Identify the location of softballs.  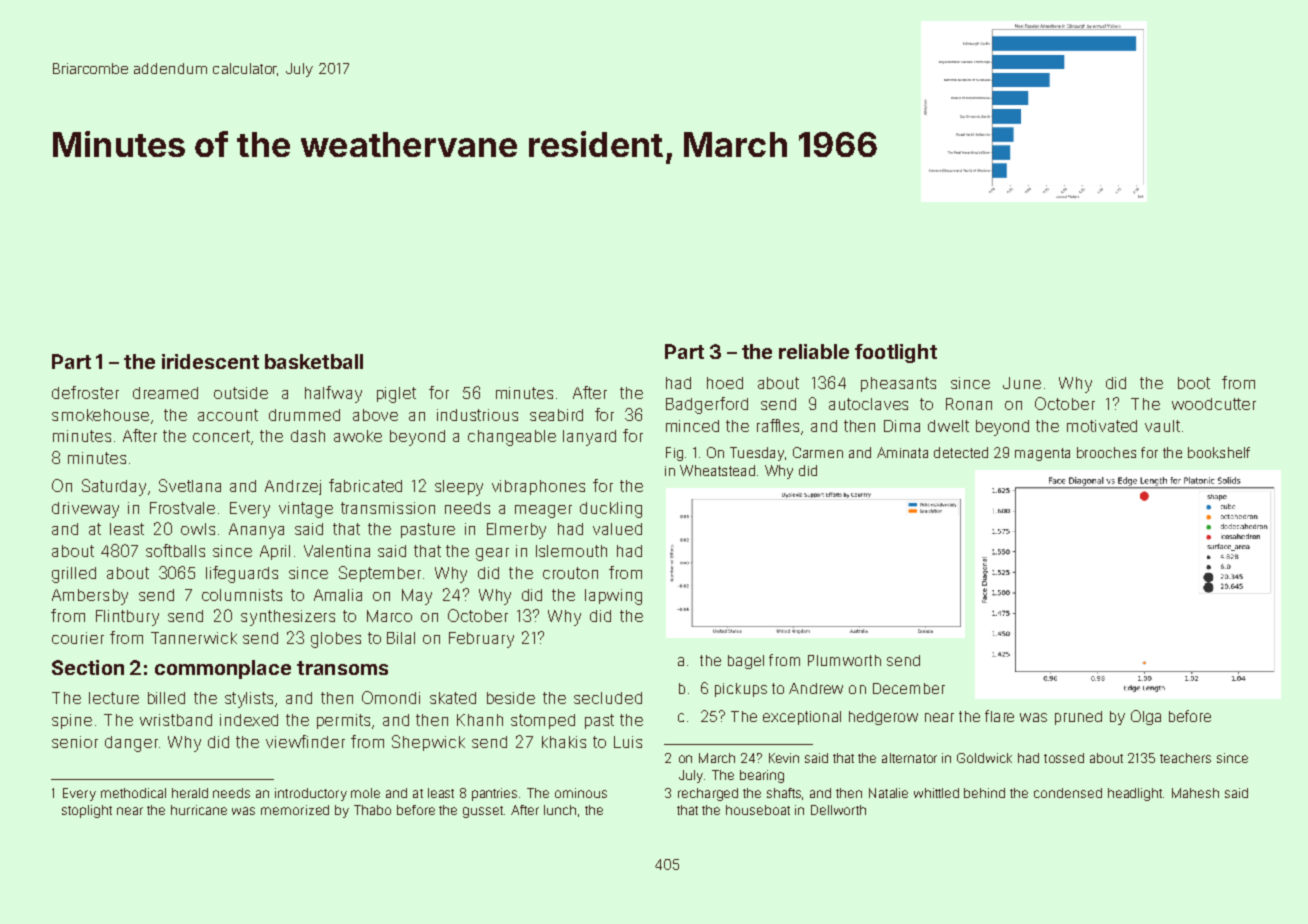
(175, 550).
